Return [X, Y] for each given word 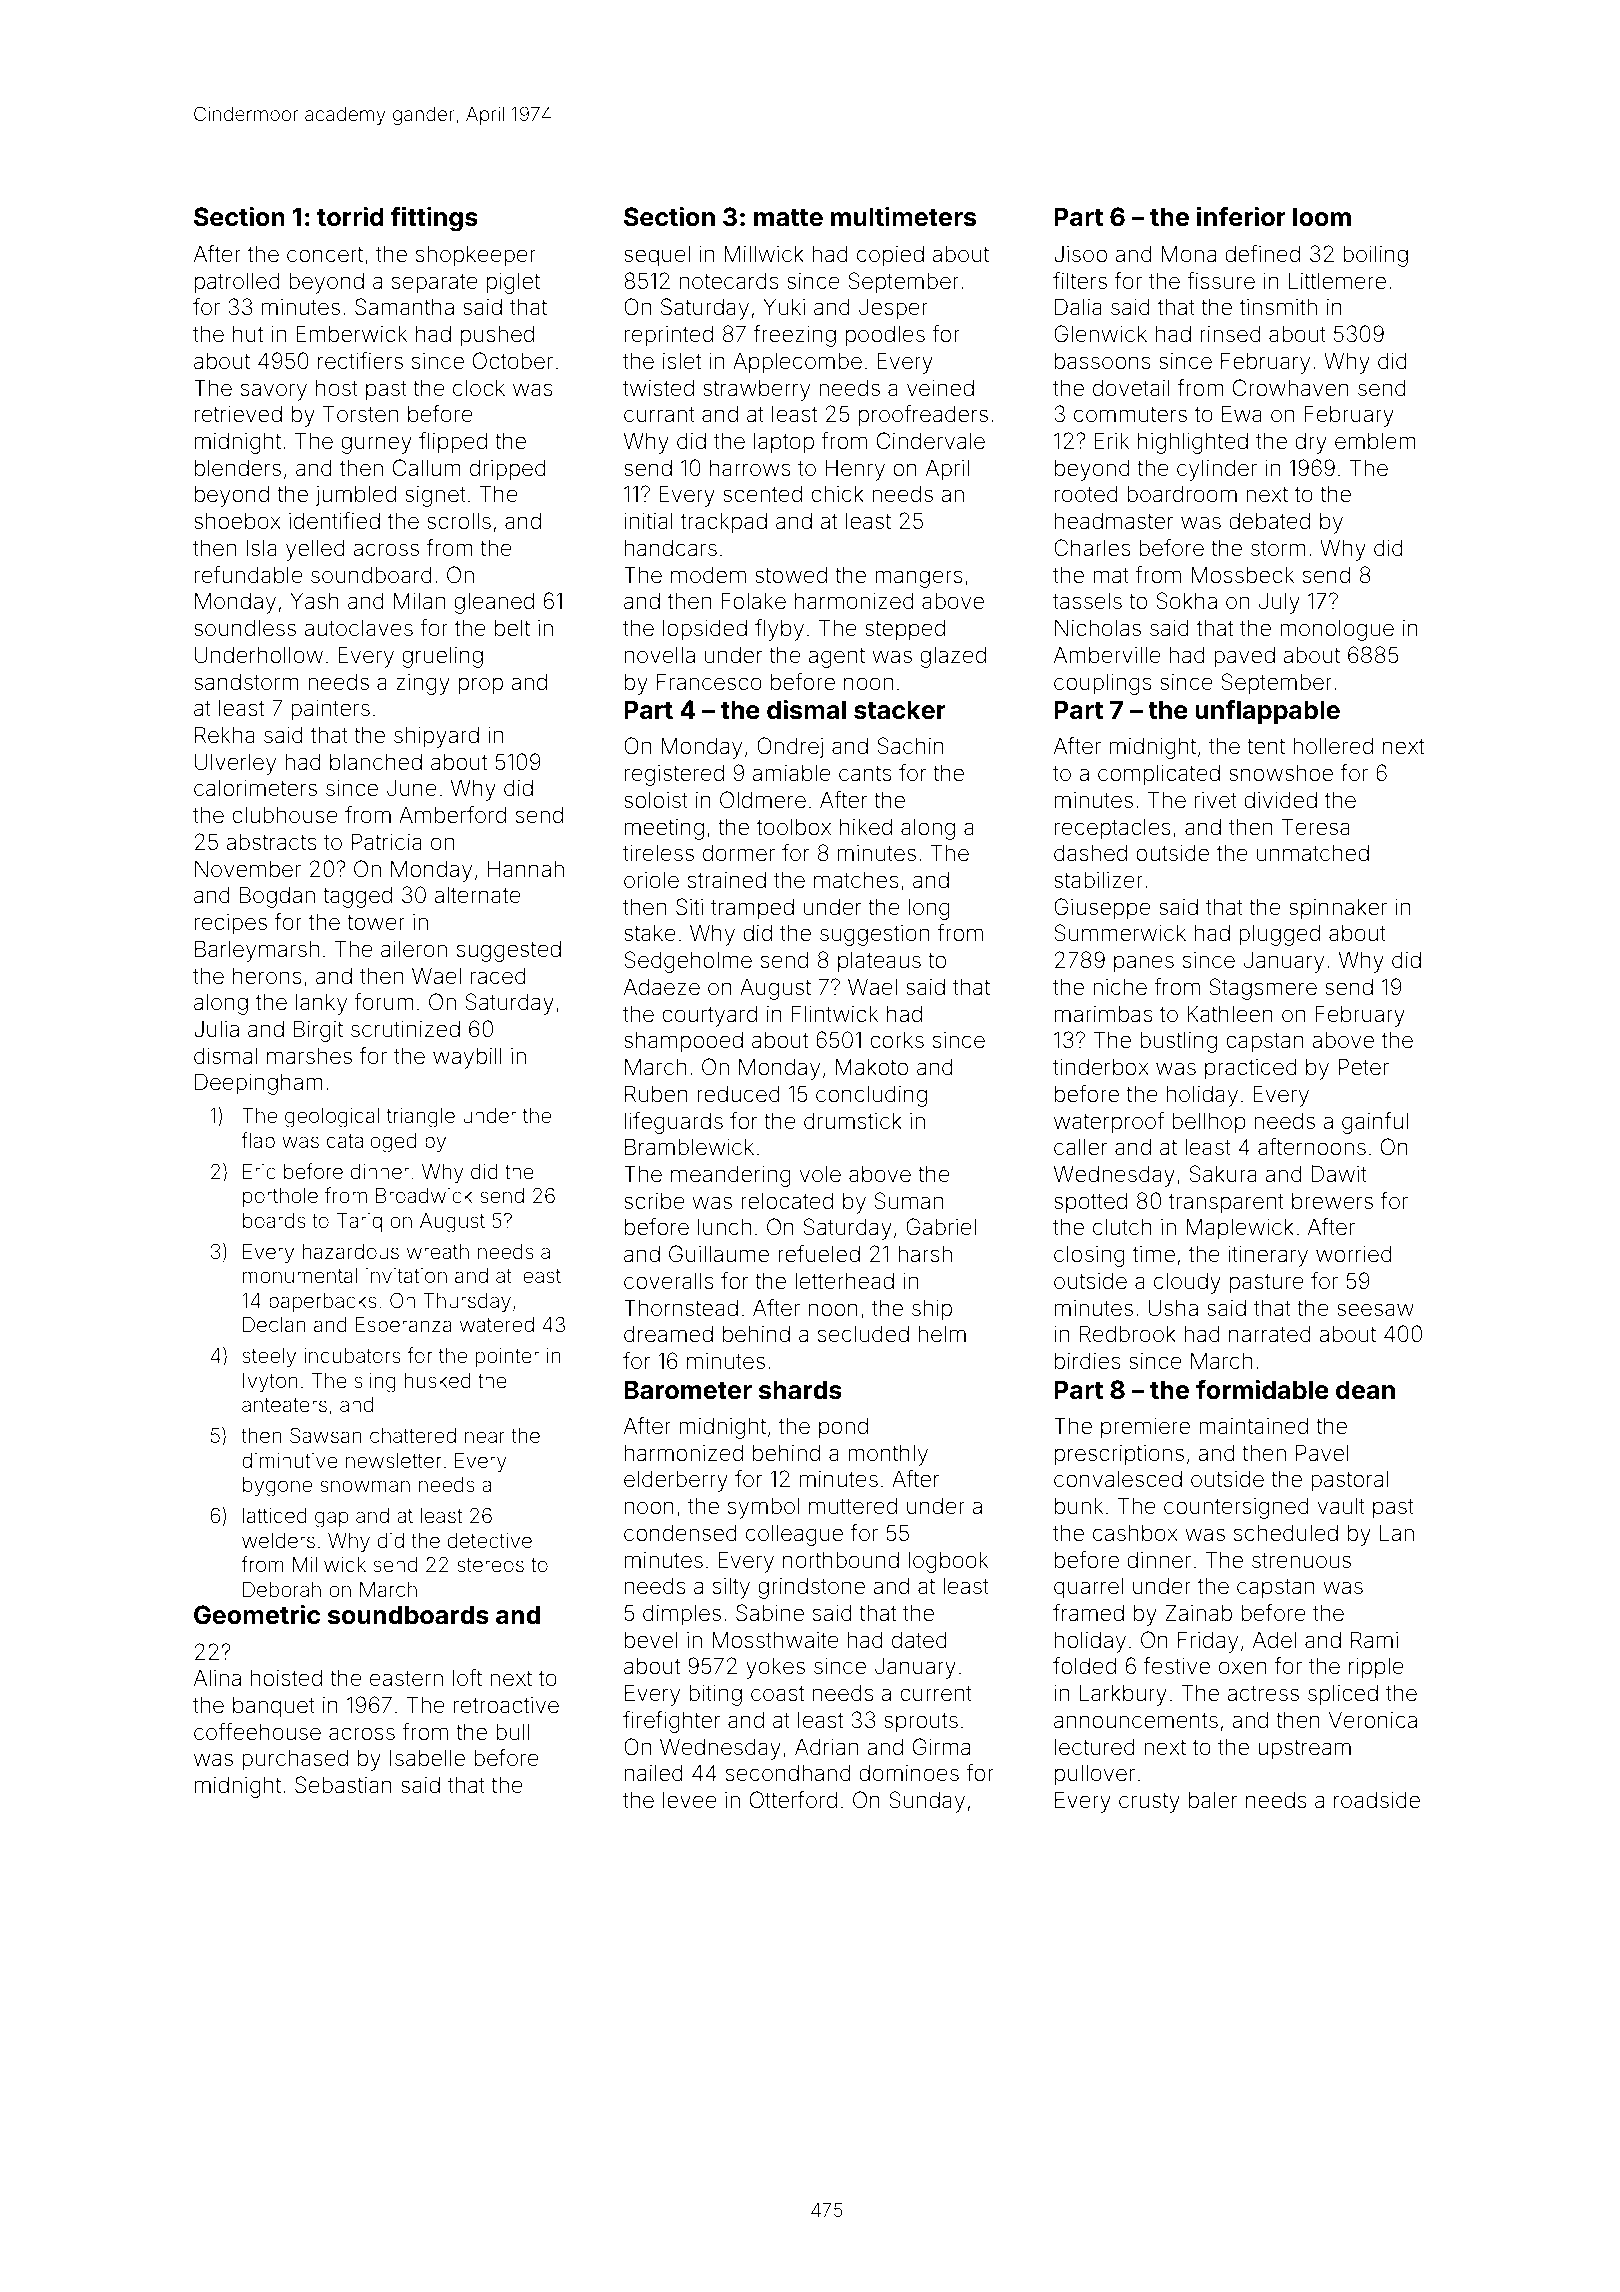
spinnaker [1338, 909]
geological [332, 1118]
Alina [217, 1678]
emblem [1375, 441]
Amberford [452, 815]
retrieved [238, 414]
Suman [908, 1201]
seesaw [1375, 1310]
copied [890, 256]
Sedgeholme [688, 962]
